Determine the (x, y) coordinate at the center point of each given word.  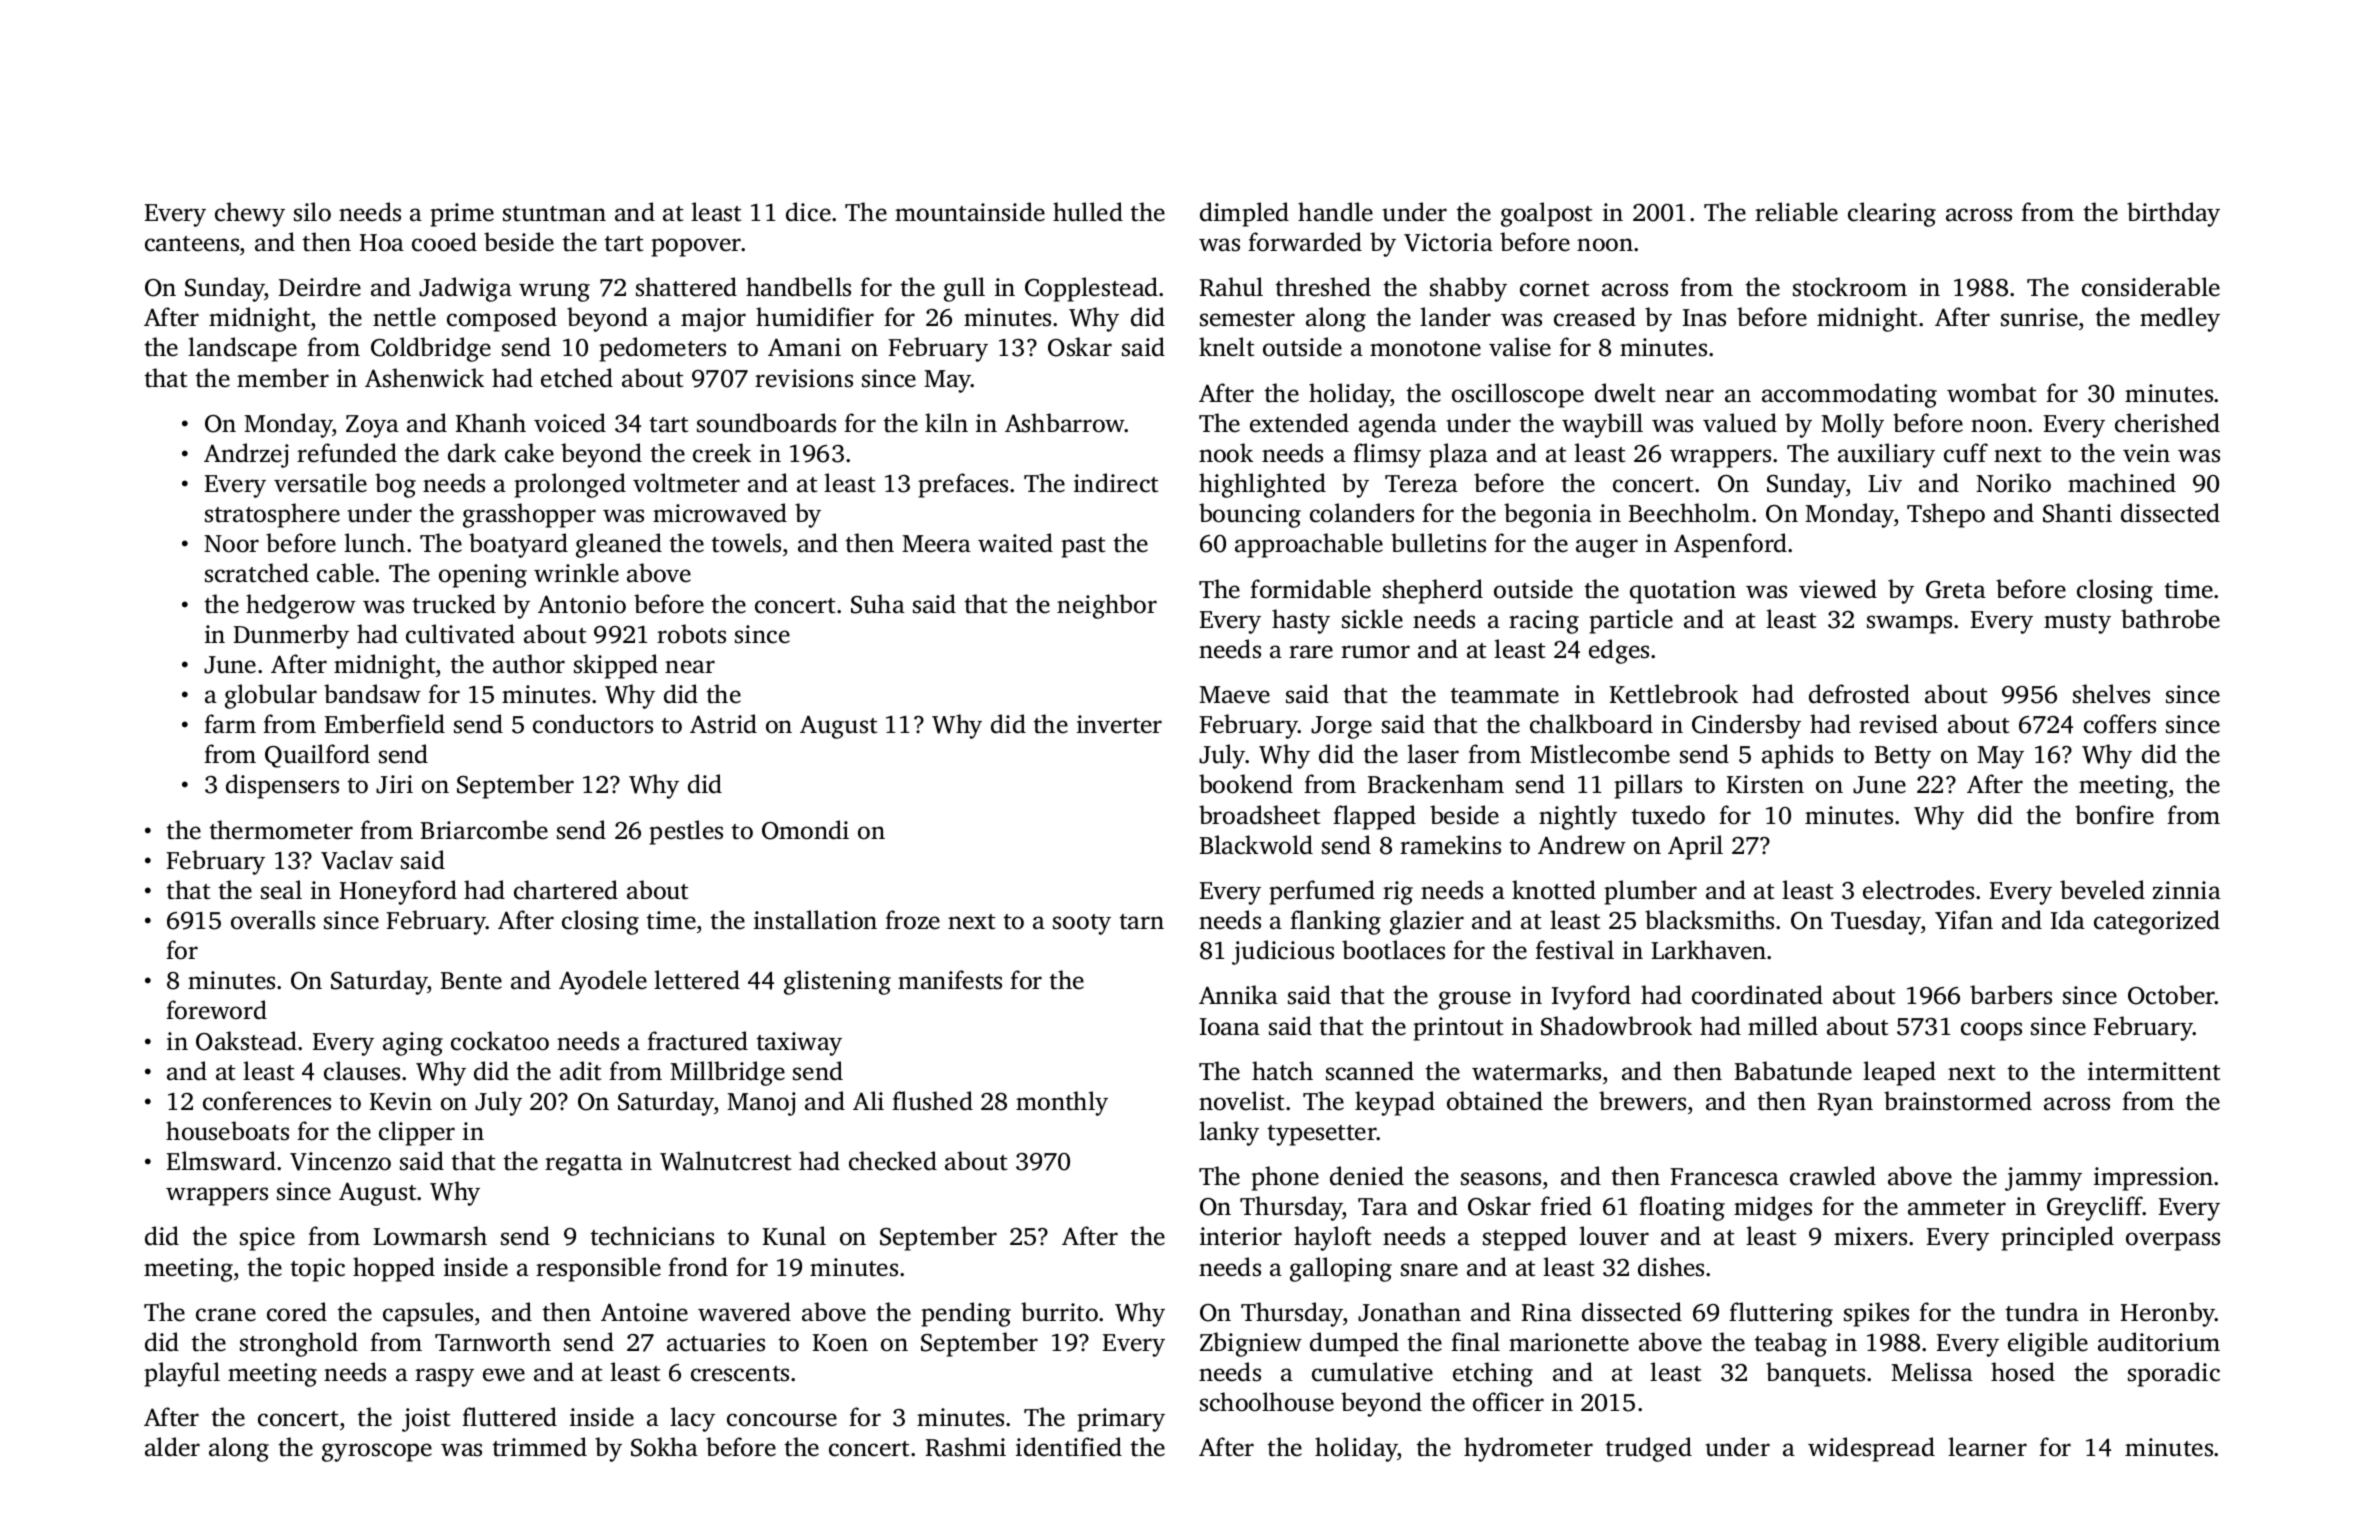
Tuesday (1876, 922)
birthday (2173, 214)
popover (696, 247)
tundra (2042, 1312)
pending (966, 1314)
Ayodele (603, 982)
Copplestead (1091, 289)
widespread (1871, 1449)
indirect (1116, 483)
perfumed (1322, 892)
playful (182, 1374)
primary (1121, 1420)
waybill (1602, 425)
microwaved (720, 513)
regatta (584, 1165)
